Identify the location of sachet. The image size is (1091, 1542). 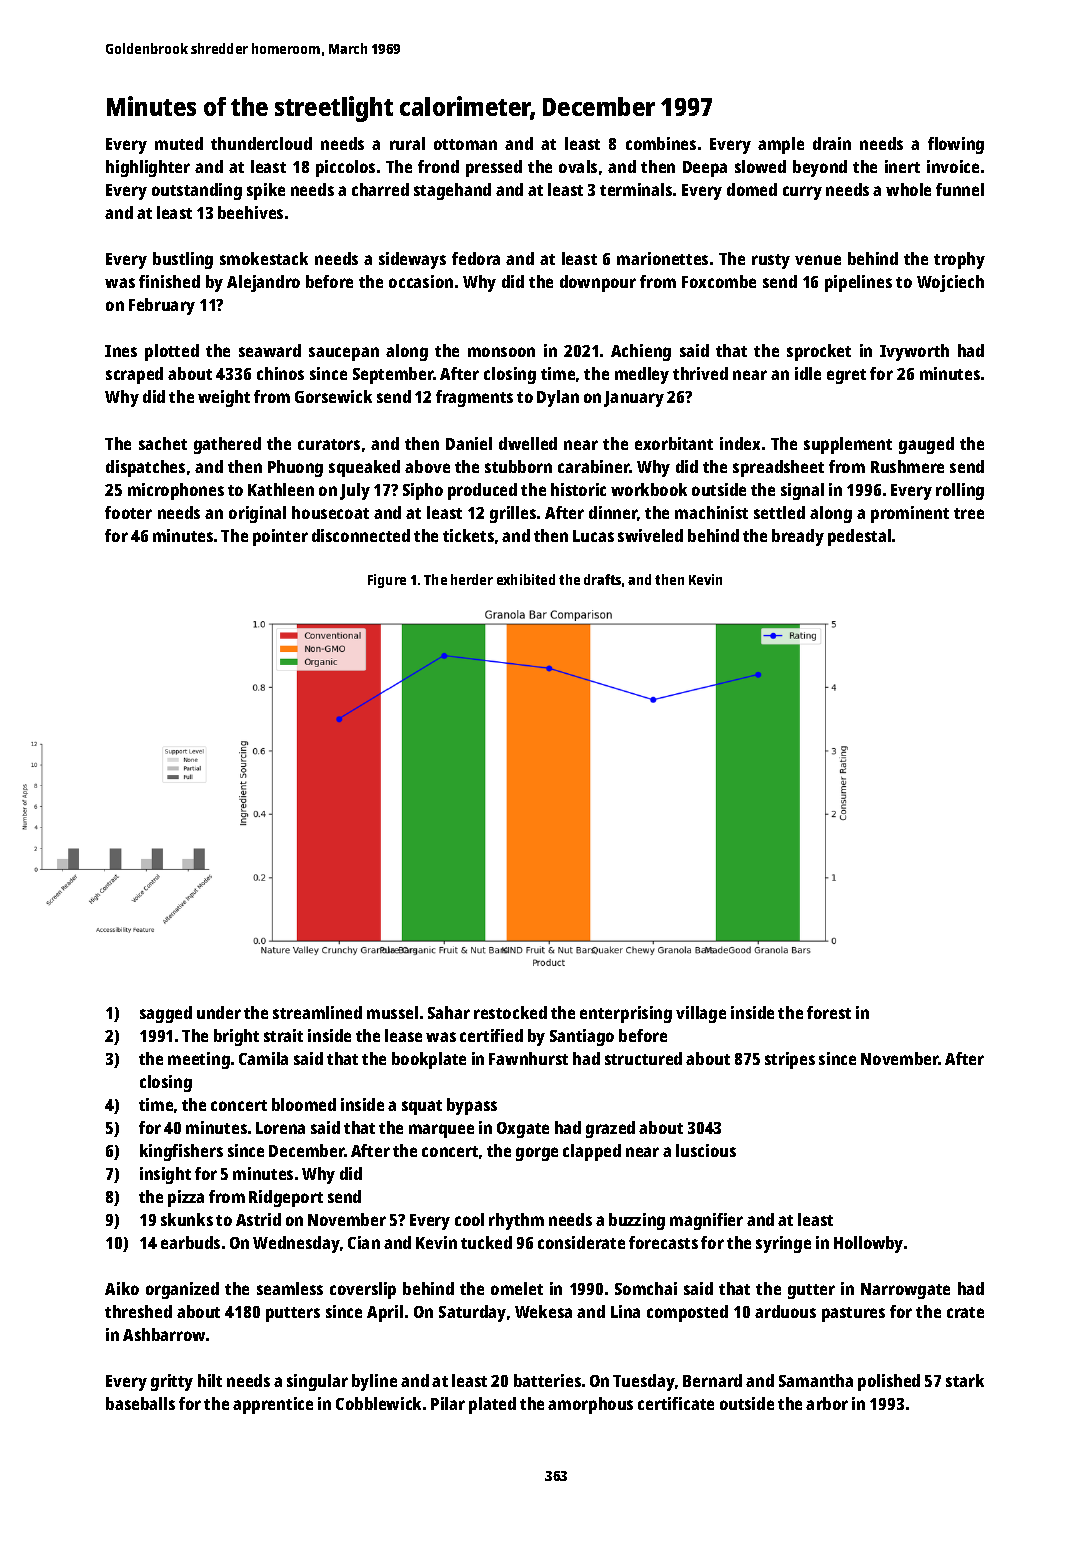
(163, 443).
